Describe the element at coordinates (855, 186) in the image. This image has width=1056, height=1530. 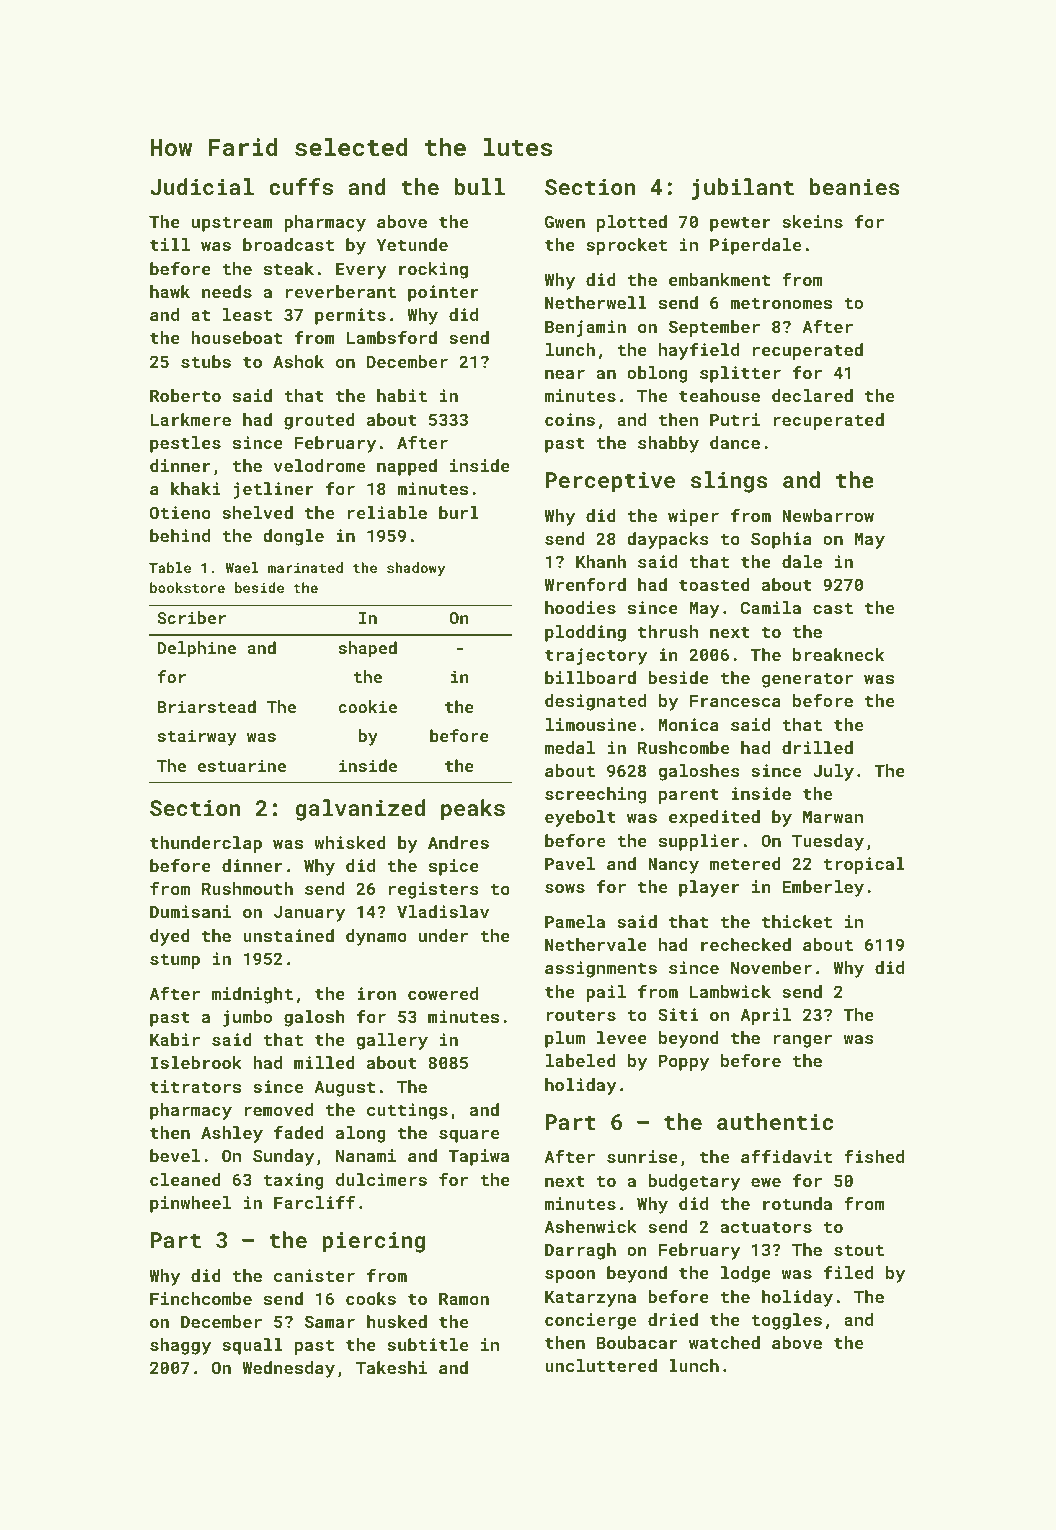
I see `beanies` at that location.
